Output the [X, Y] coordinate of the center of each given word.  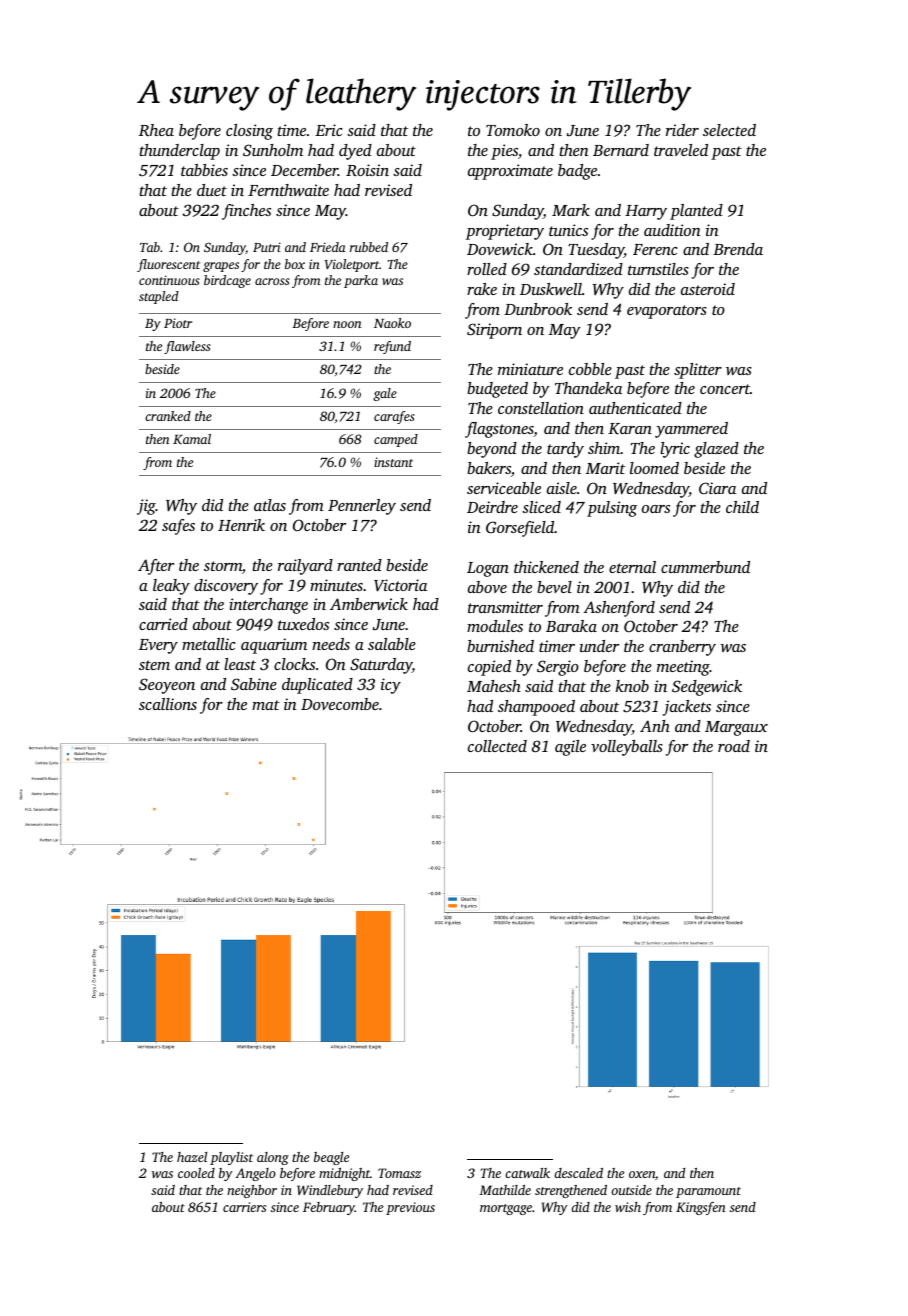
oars [656, 509]
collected [497, 746]
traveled [681, 150]
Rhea [156, 130]
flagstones [499, 430]
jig [146, 507]
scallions [168, 704]
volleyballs [627, 748]
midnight [344, 1174]
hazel [192, 1157]
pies [504, 152]
